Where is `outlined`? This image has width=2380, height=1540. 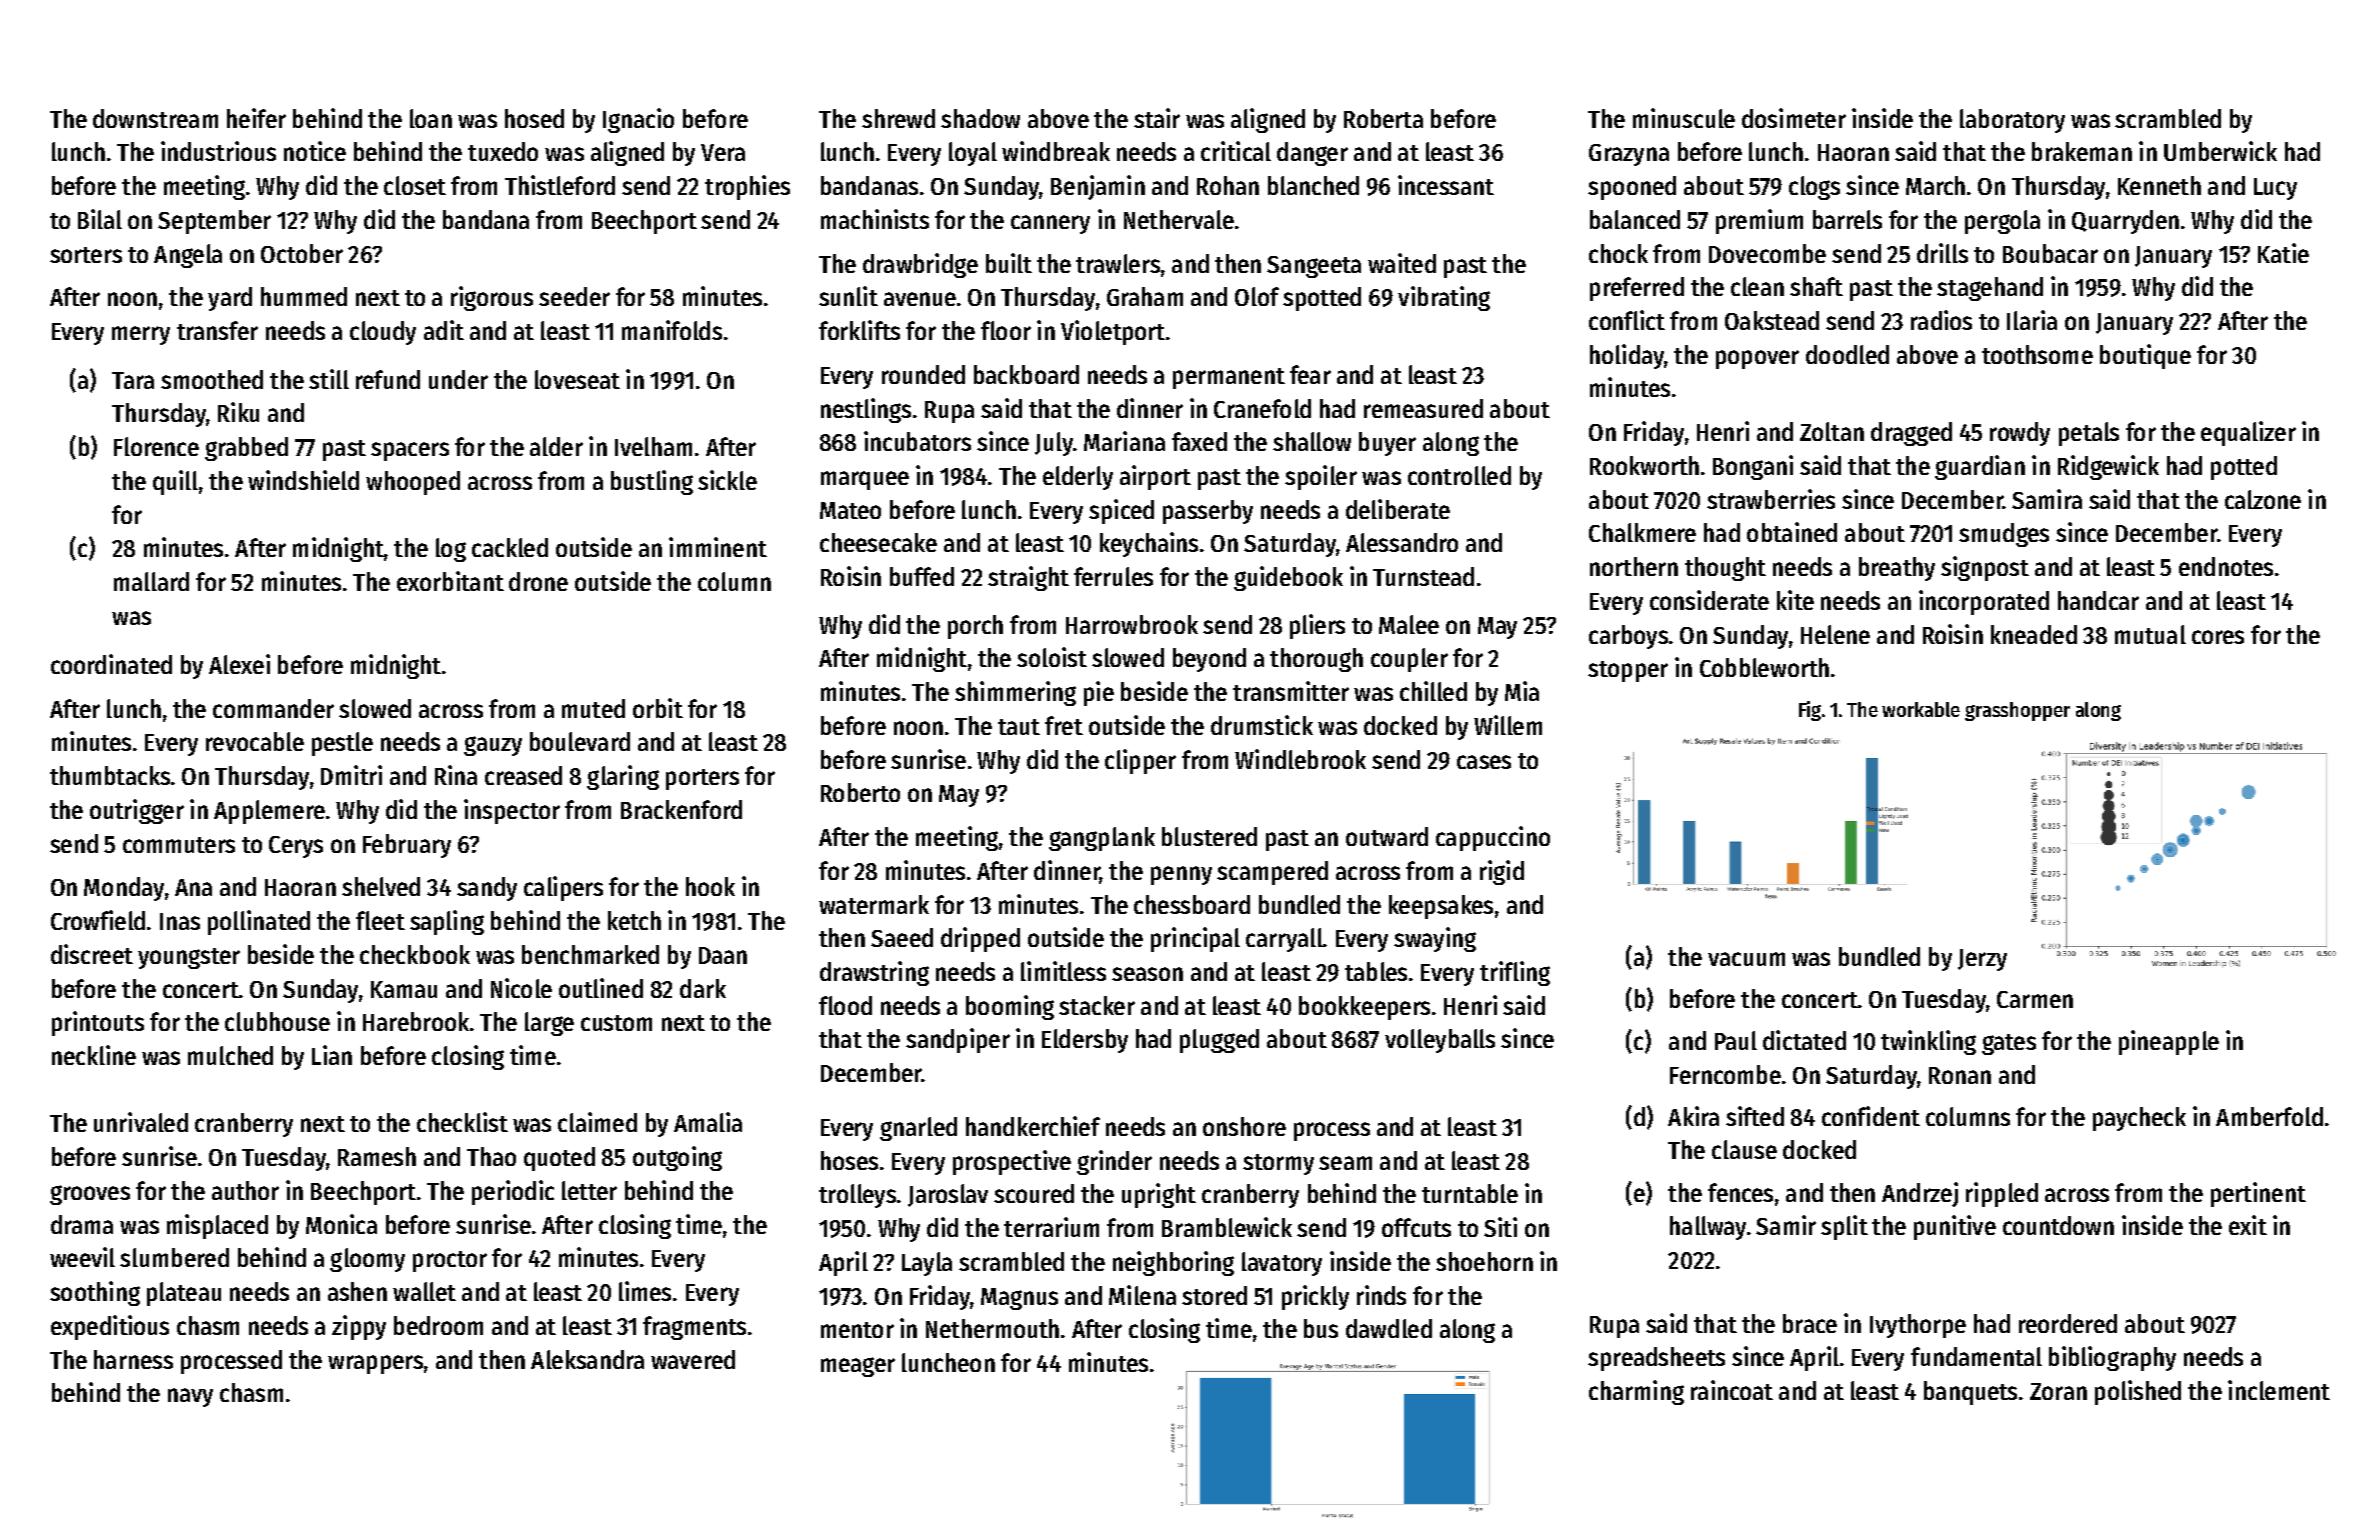
outlined is located at coordinates (601, 988).
